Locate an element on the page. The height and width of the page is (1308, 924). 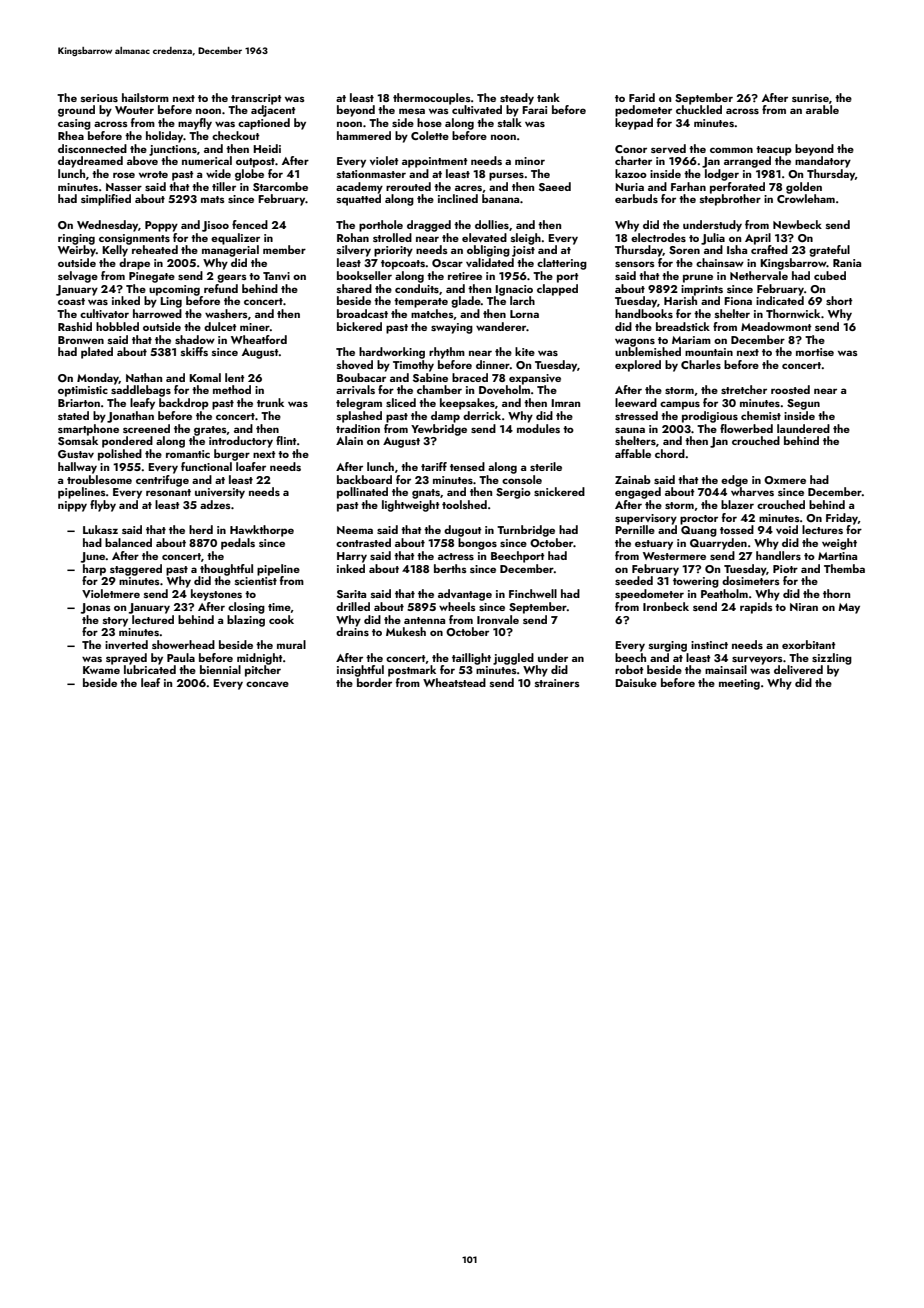
expansive is located at coordinates (535, 379).
